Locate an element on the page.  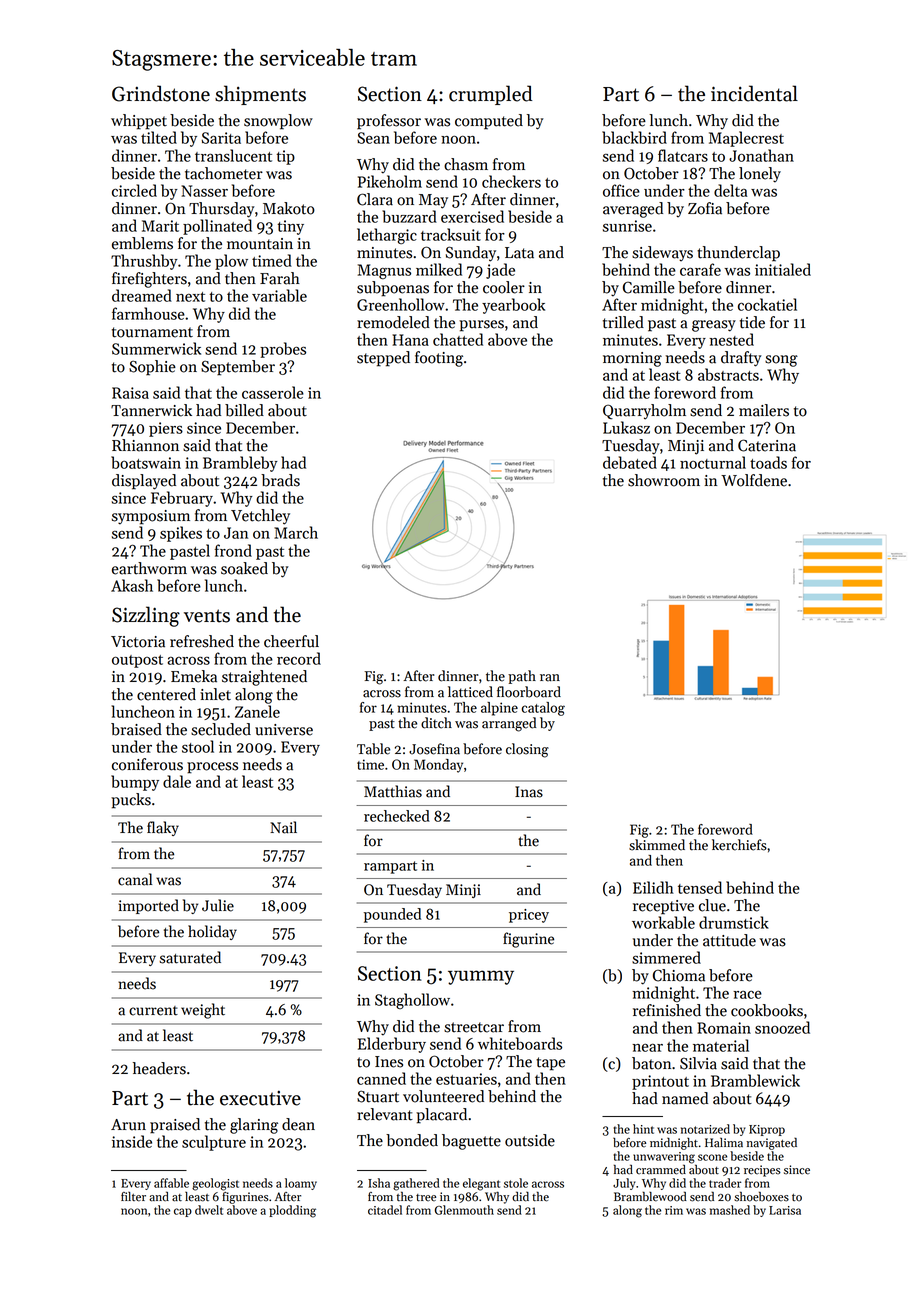
variable is located at coordinates (279, 295).
